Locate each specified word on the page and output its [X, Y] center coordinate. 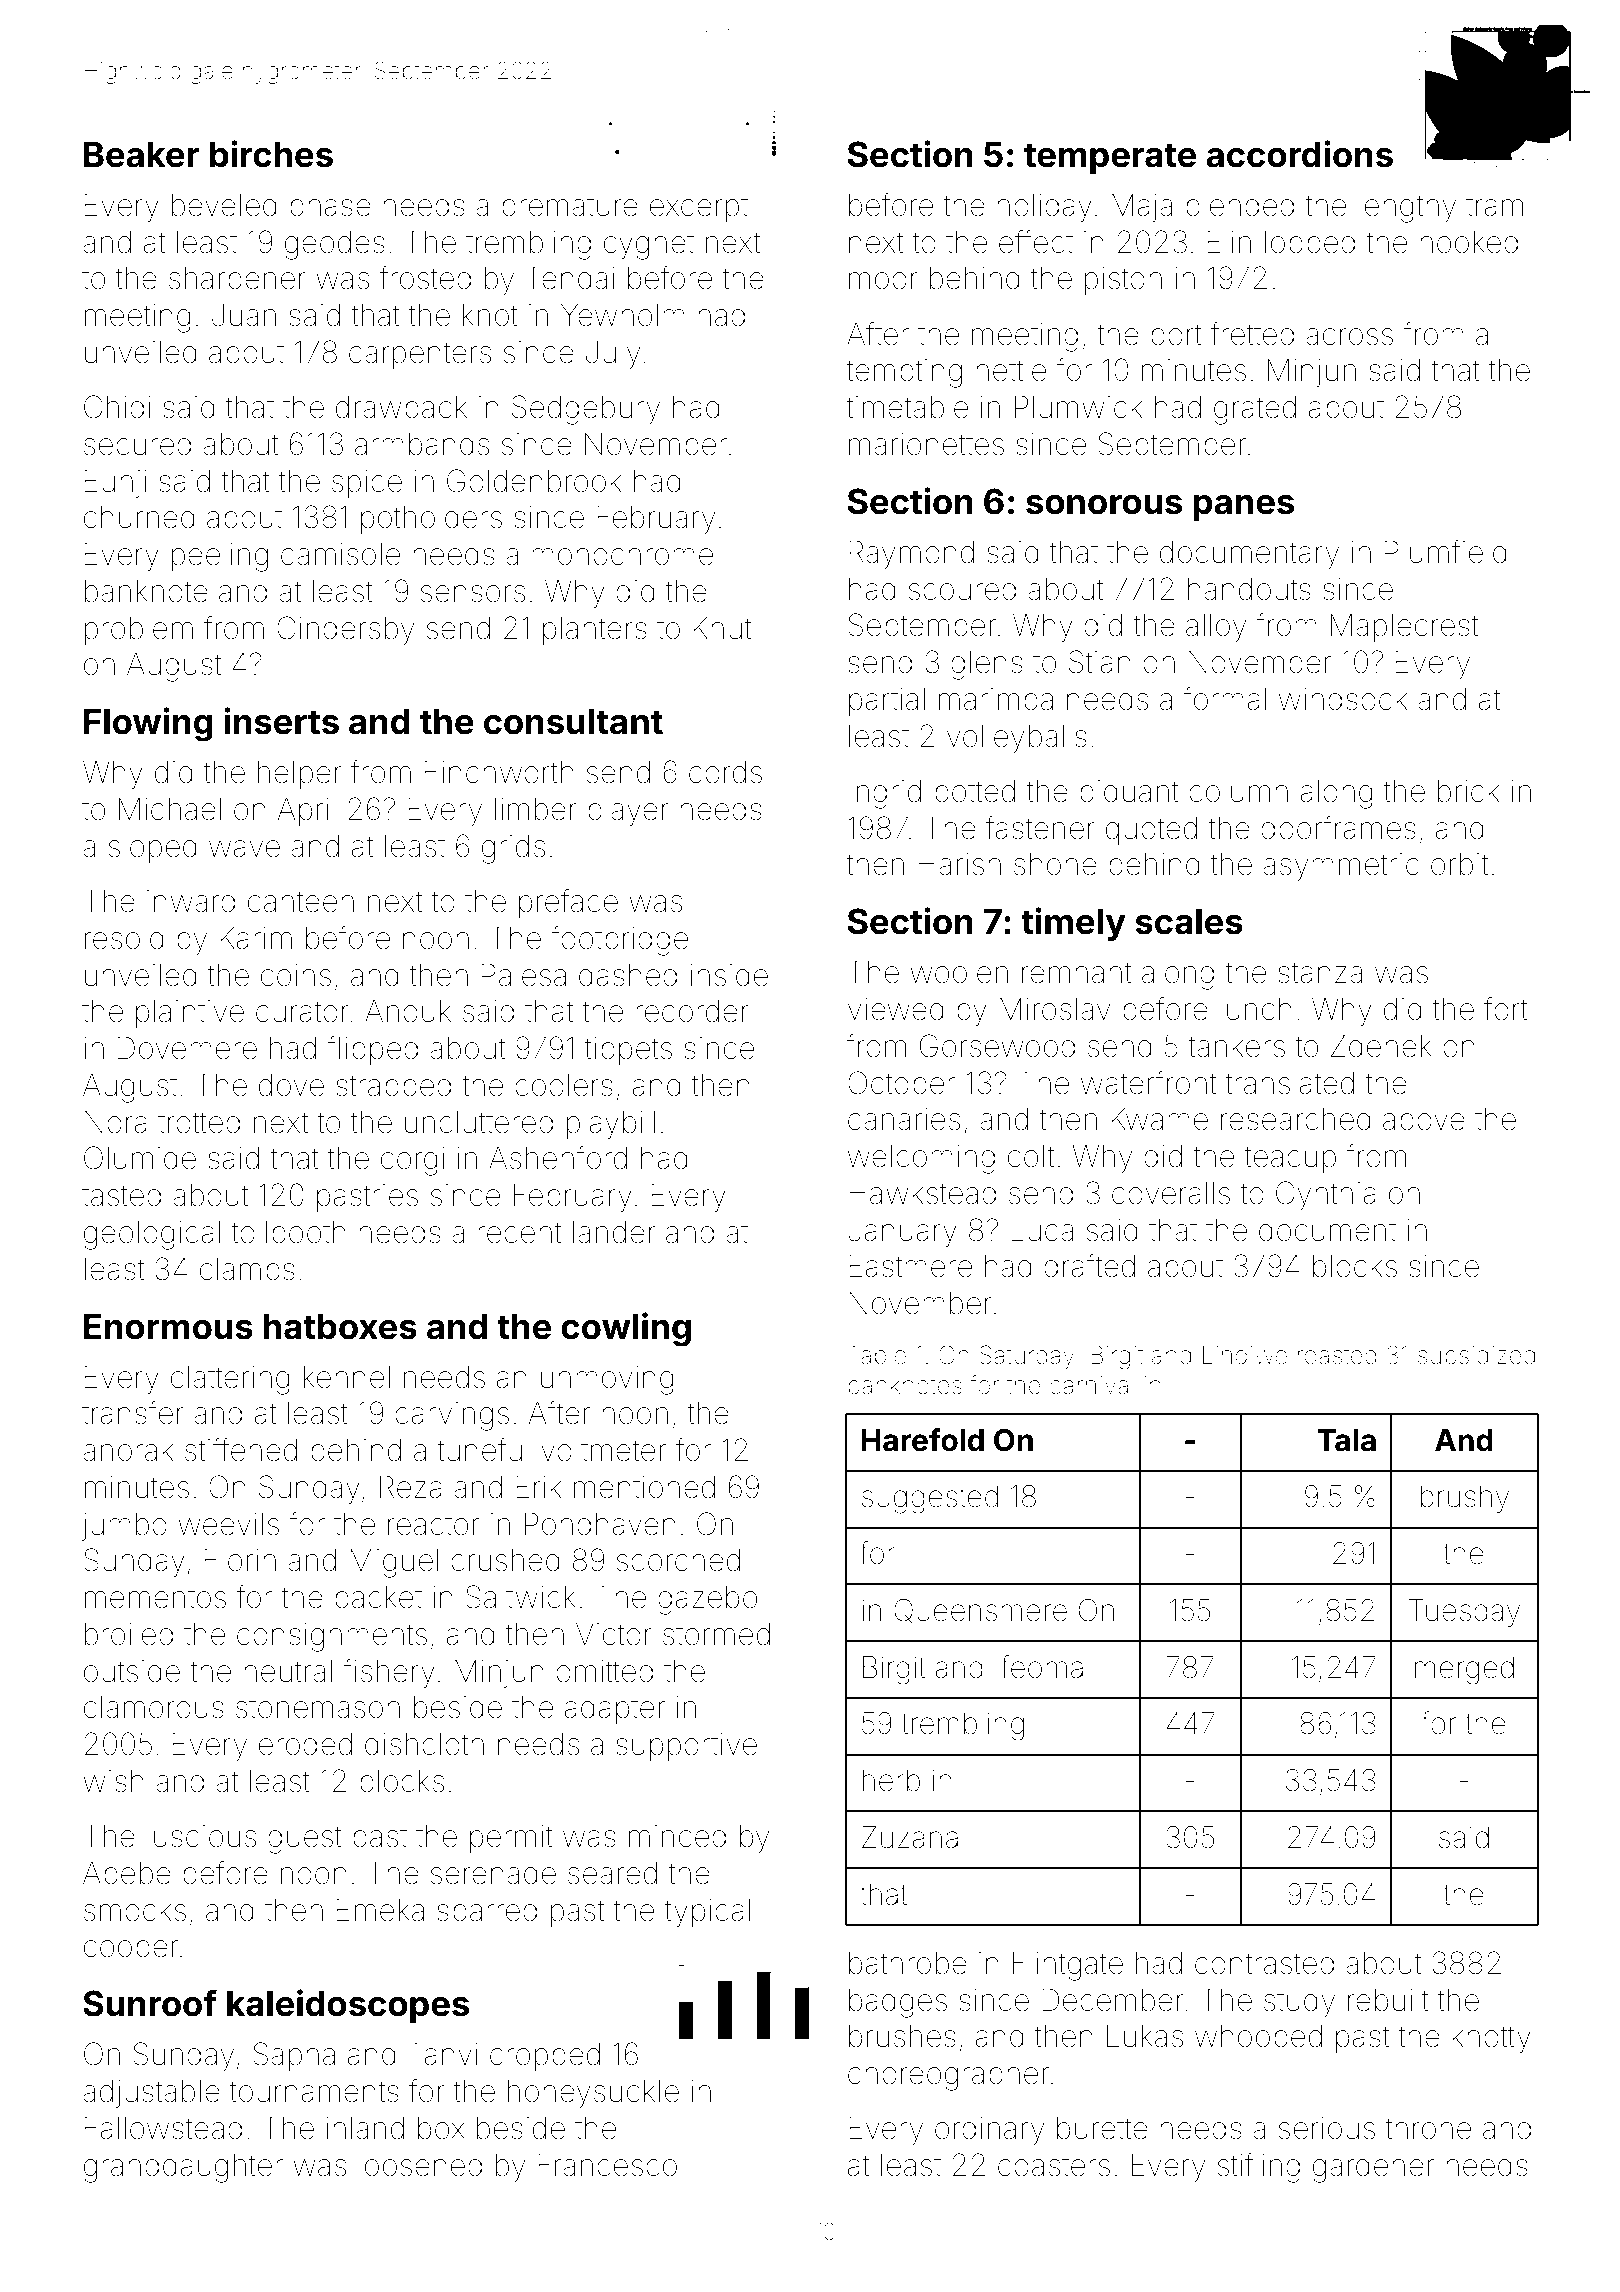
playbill [611, 1125]
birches [271, 154]
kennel [347, 1377]
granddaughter [183, 2168]
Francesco [607, 2165]
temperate [1110, 158]
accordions [1299, 154]
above [1424, 1119]
